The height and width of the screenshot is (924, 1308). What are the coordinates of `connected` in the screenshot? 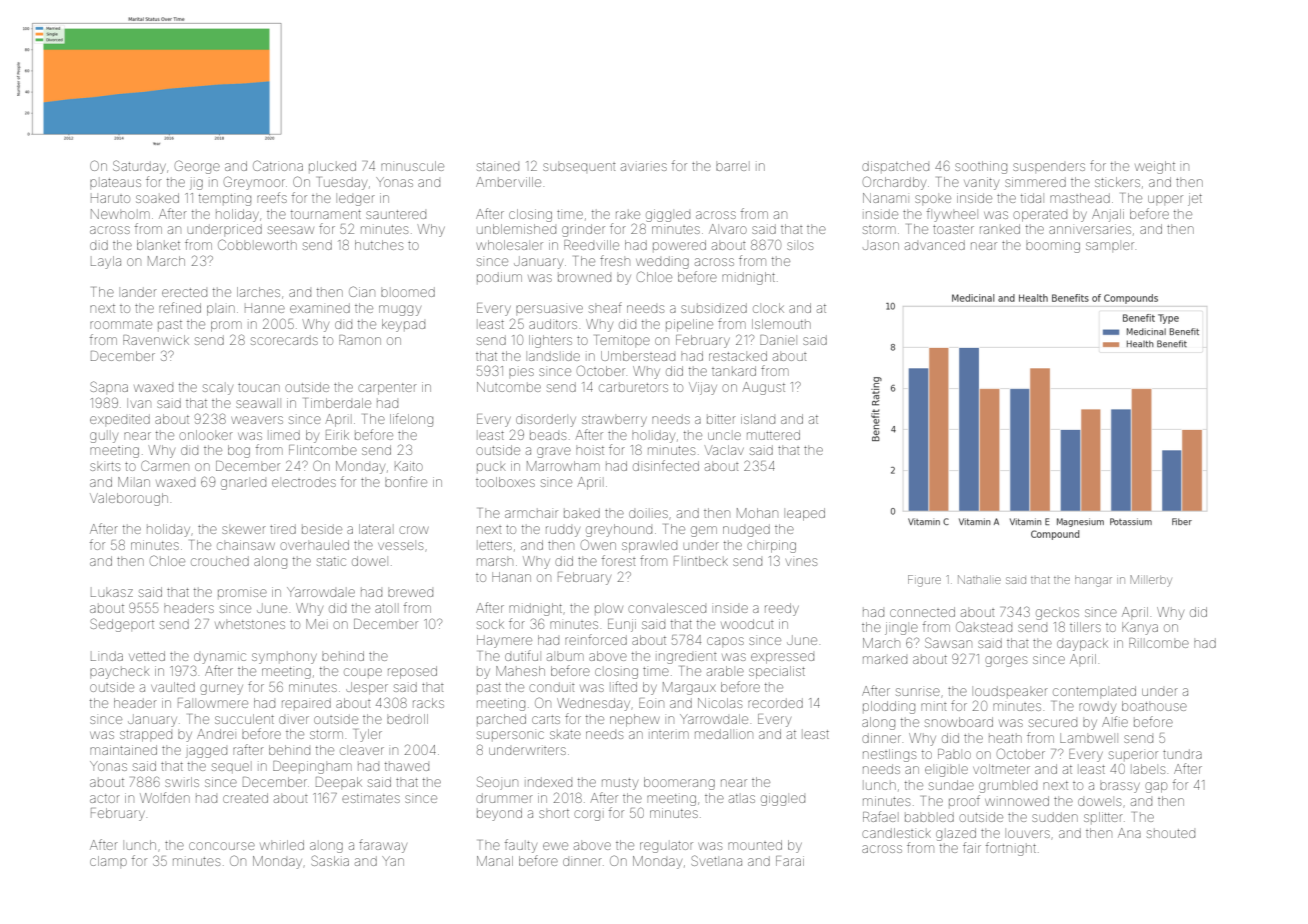 It's located at (922, 612).
